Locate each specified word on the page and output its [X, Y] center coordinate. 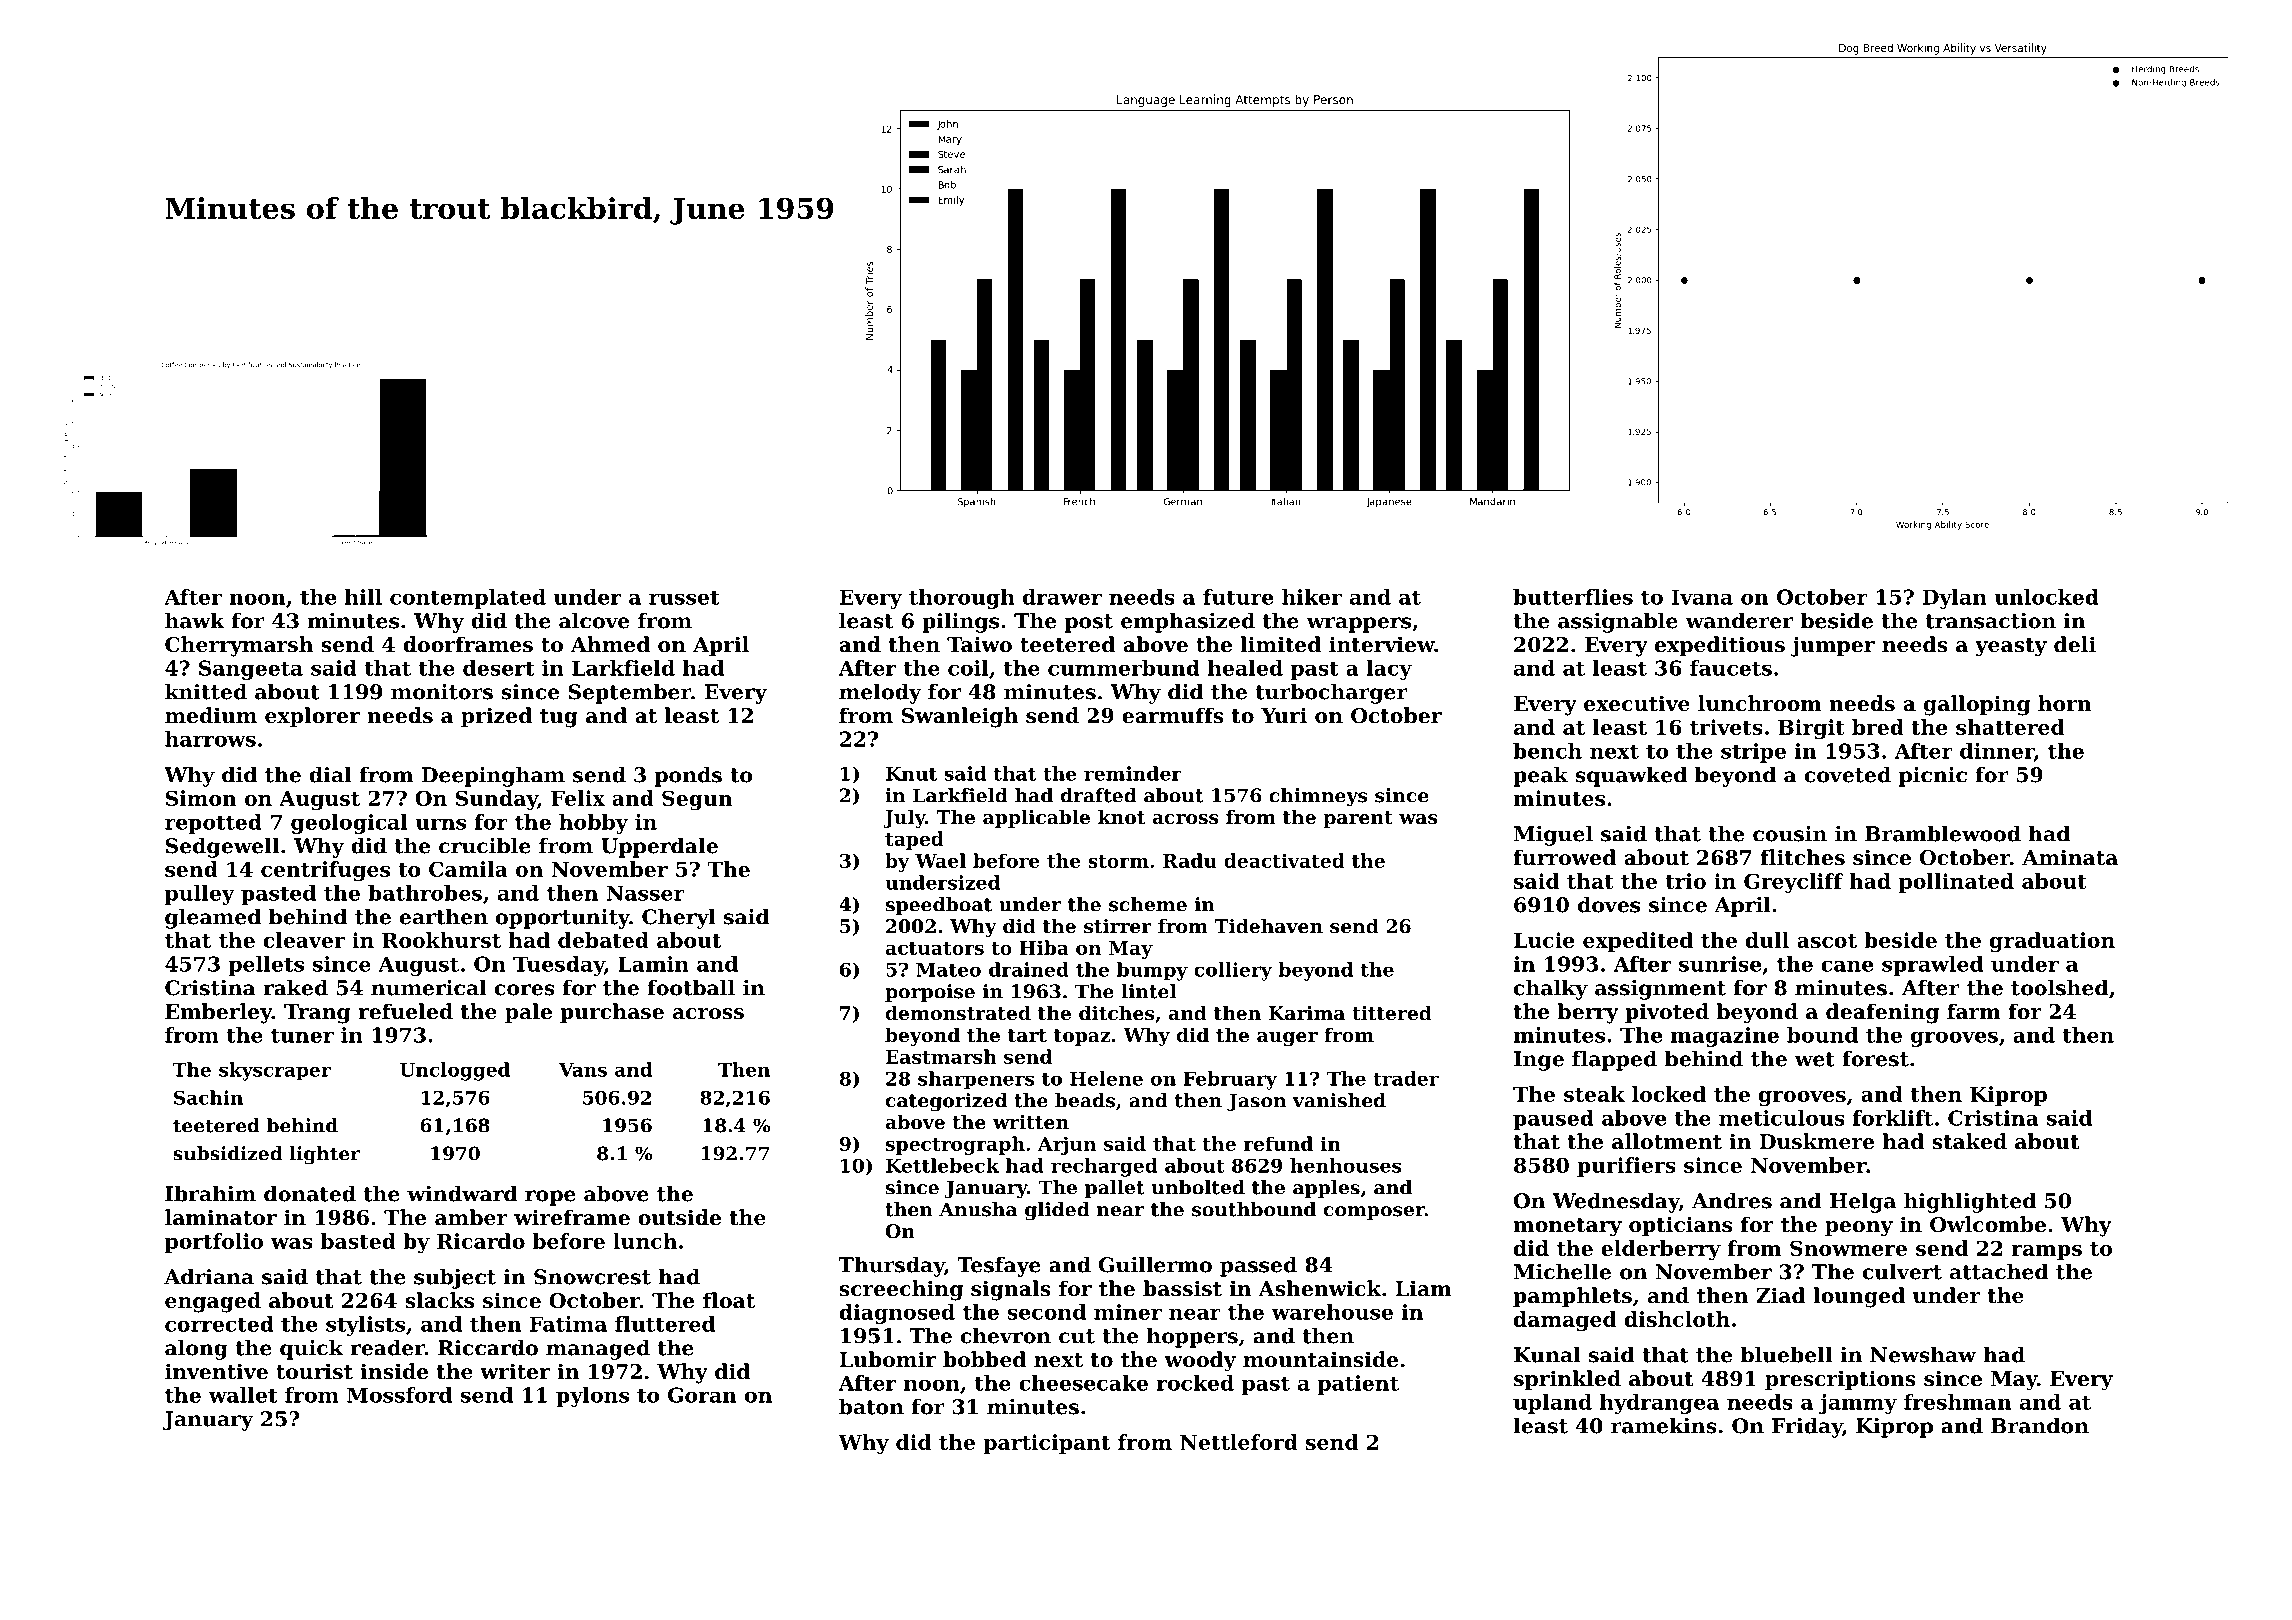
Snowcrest [592, 1277]
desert [498, 668]
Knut [911, 774]
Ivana [1702, 597]
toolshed [2060, 987]
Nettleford [1239, 1442]
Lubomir [887, 1359]
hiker [1312, 597]
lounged [1859, 1297]
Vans [583, 1070]
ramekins [1664, 1425]
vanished [1339, 1100]
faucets [1731, 668]
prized [496, 717]
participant [1046, 1444]
